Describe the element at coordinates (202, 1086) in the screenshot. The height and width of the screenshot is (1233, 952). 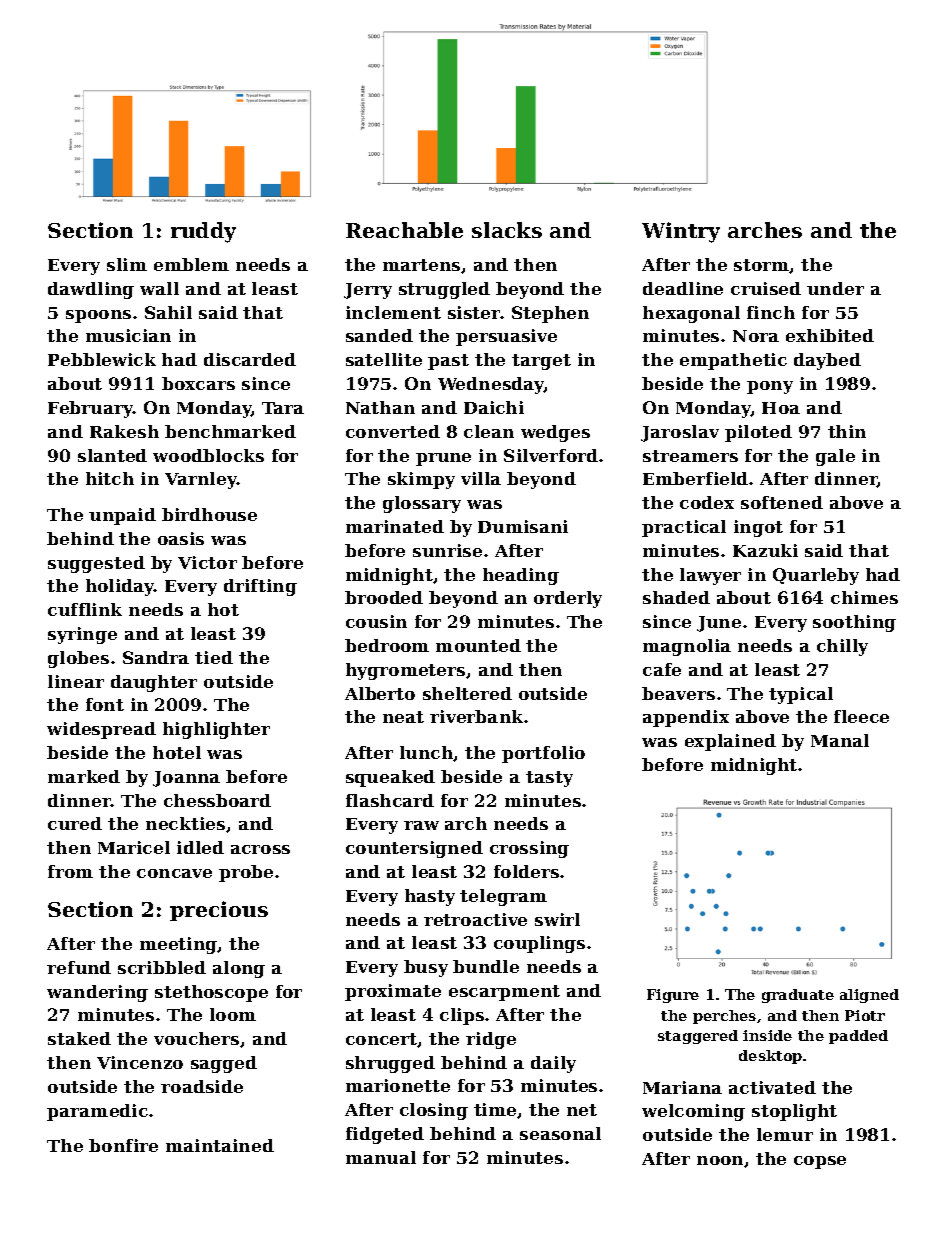
I see `roadside` at that location.
